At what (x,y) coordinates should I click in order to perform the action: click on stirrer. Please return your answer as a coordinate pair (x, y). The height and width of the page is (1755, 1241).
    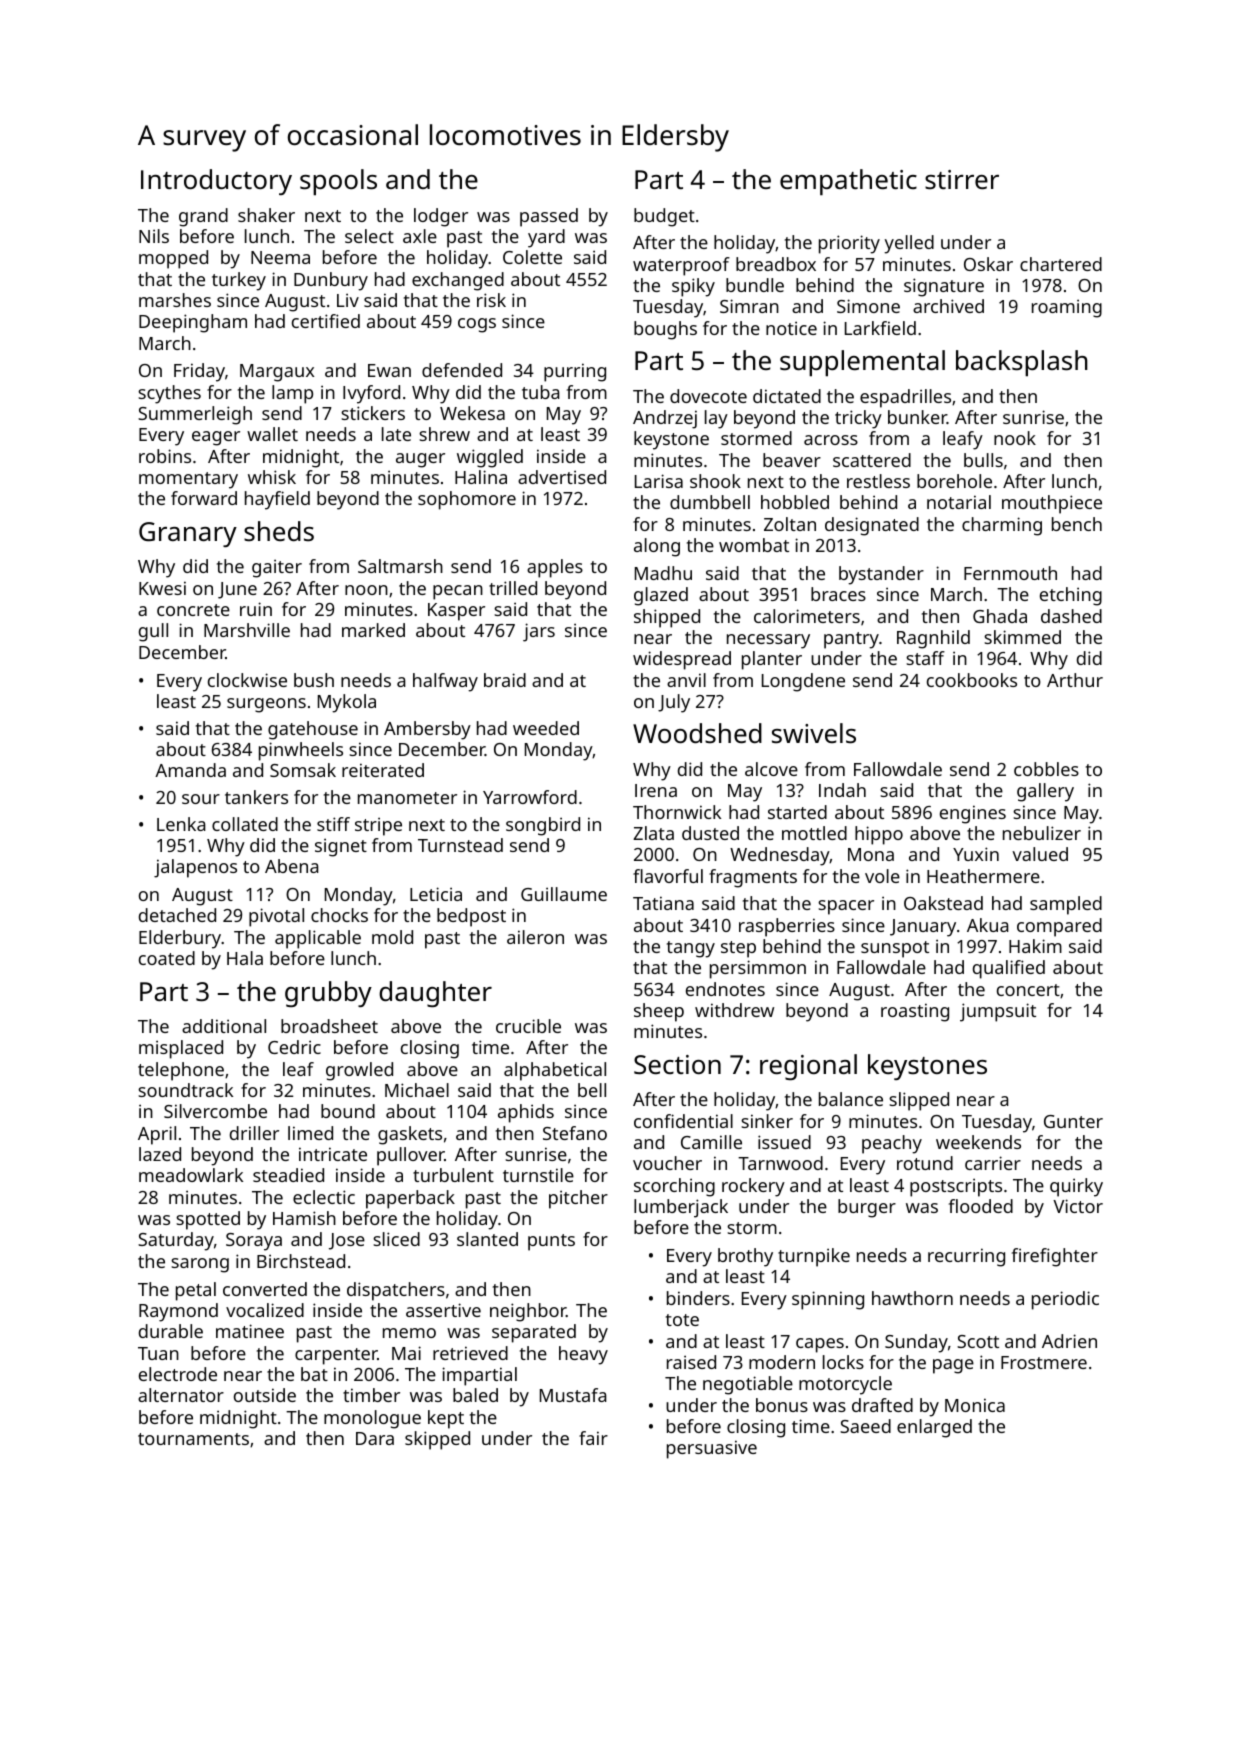
    Looking at the image, I should click on (962, 180).
